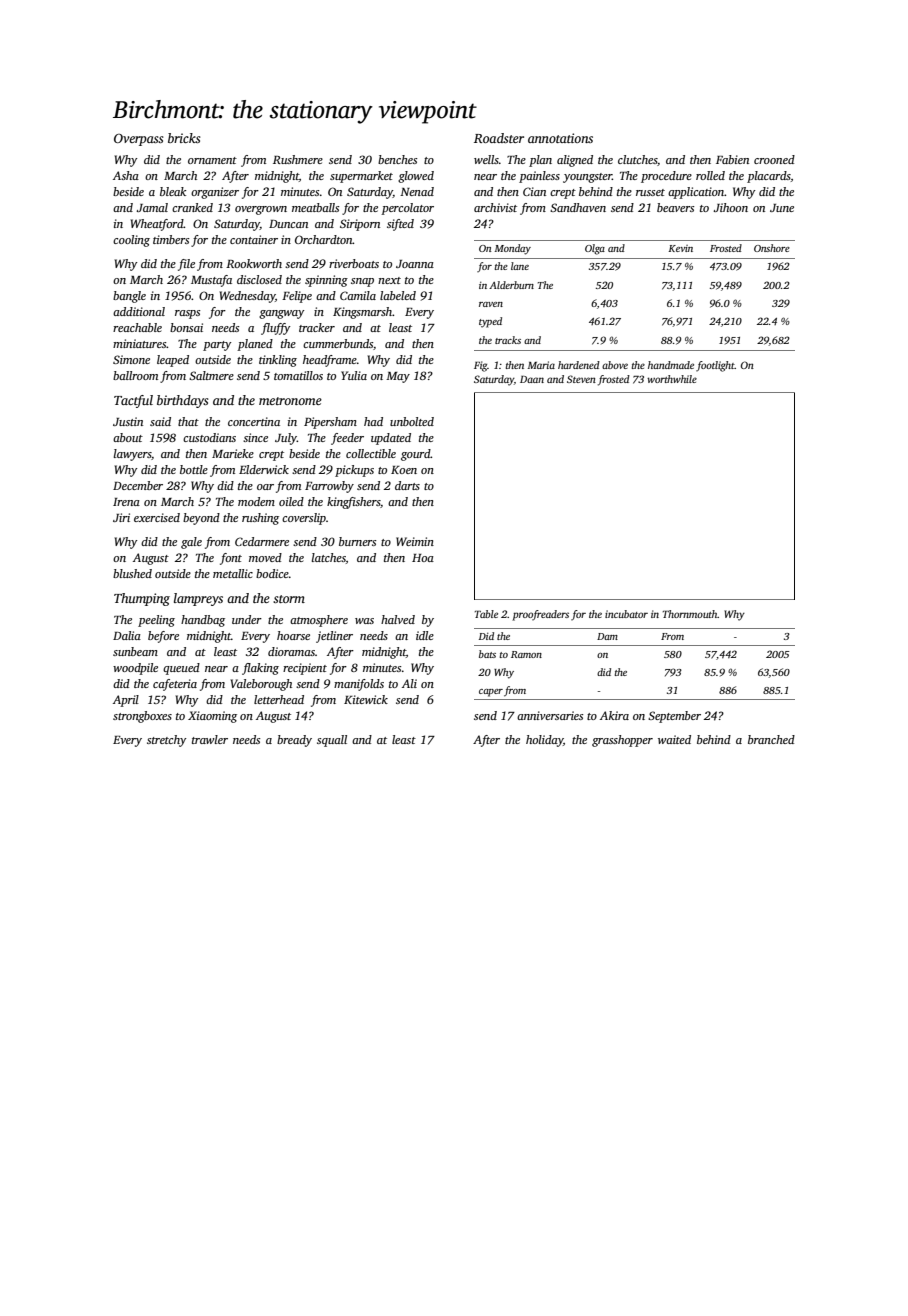 The image size is (908, 1316). What do you see at coordinates (499, 138) in the screenshot?
I see `Roadster` at bounding box center [499, 138].
